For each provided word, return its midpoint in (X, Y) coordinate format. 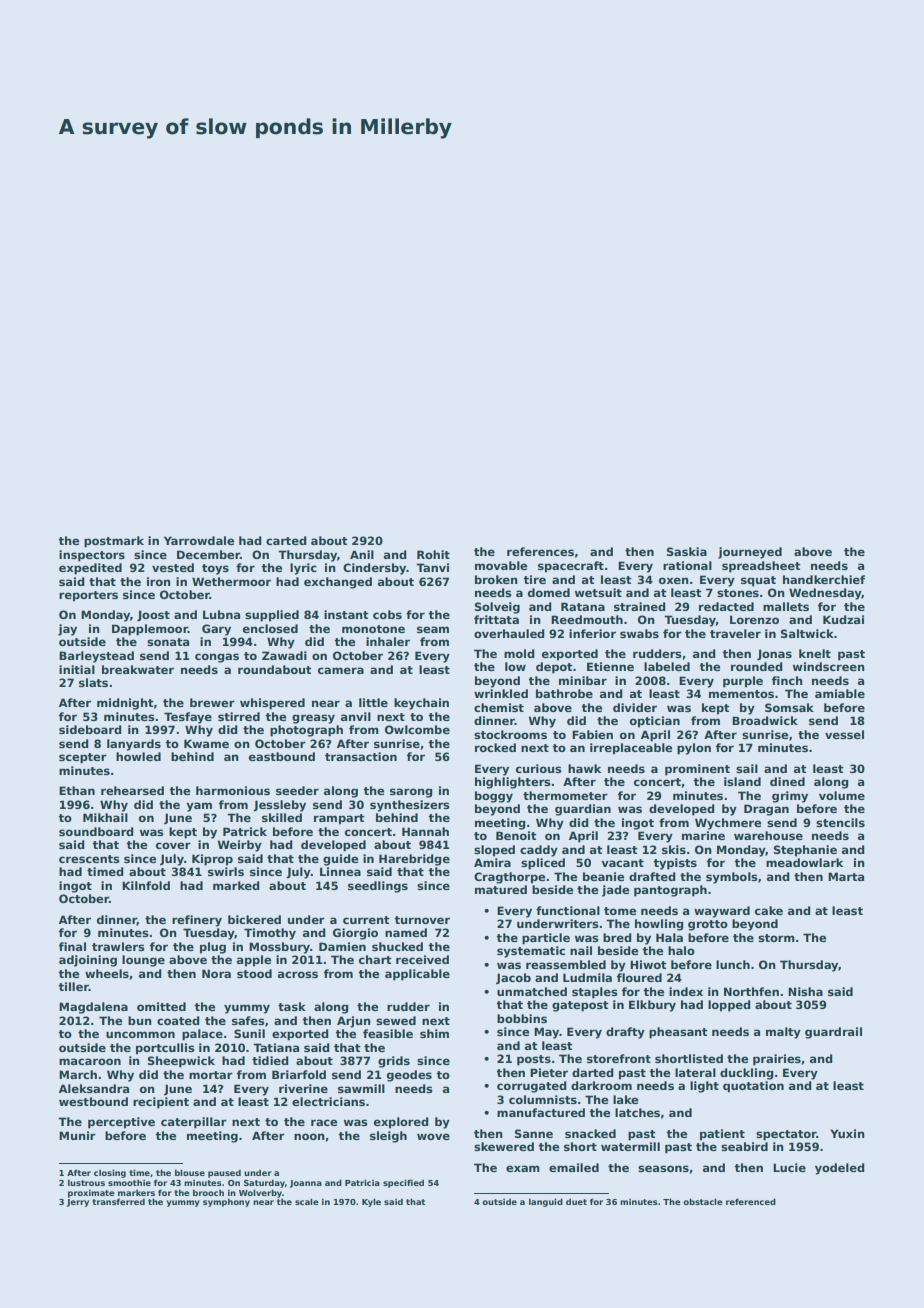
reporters (88, 596)
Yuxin (847, 1133)
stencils (840, 822)
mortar (211, 1075)
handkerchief (824, 579)
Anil (362, 554)
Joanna (306, 1184)
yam (199, 807)
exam (523, 1168)
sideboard (90, 729)
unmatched (532, 991)
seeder (297, 790)
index (686, 991)
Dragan (766, 810)
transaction (361, 756)
